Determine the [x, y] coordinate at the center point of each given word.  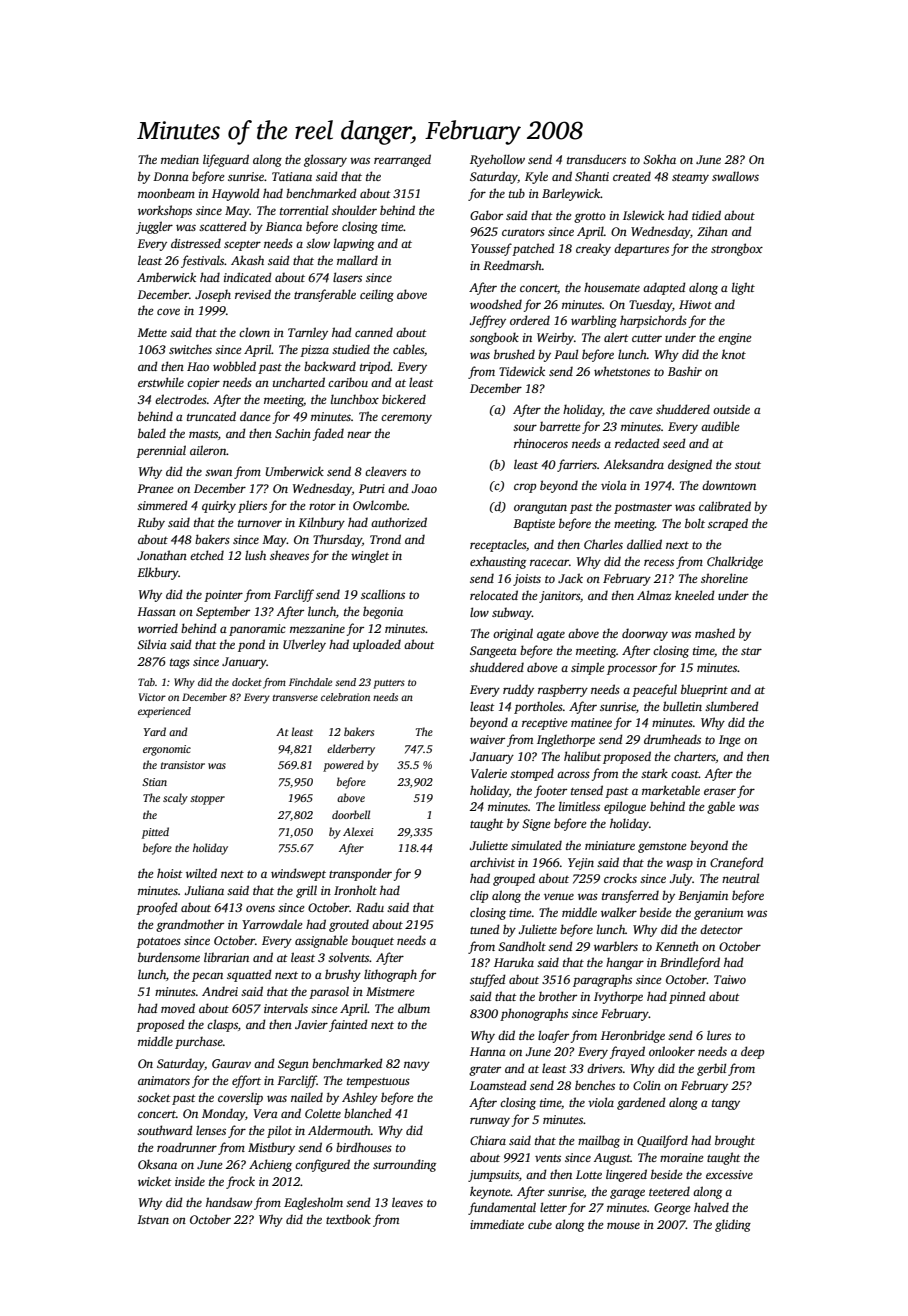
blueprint [704, 690]
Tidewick [522, 371]
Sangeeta [493, 652]
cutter [647, 338]
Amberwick [166, 277]
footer [550, 791]
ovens [260, 908]
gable [721, 807]
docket [247, 682]
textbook [348, 1219]
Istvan [153, 1219]
